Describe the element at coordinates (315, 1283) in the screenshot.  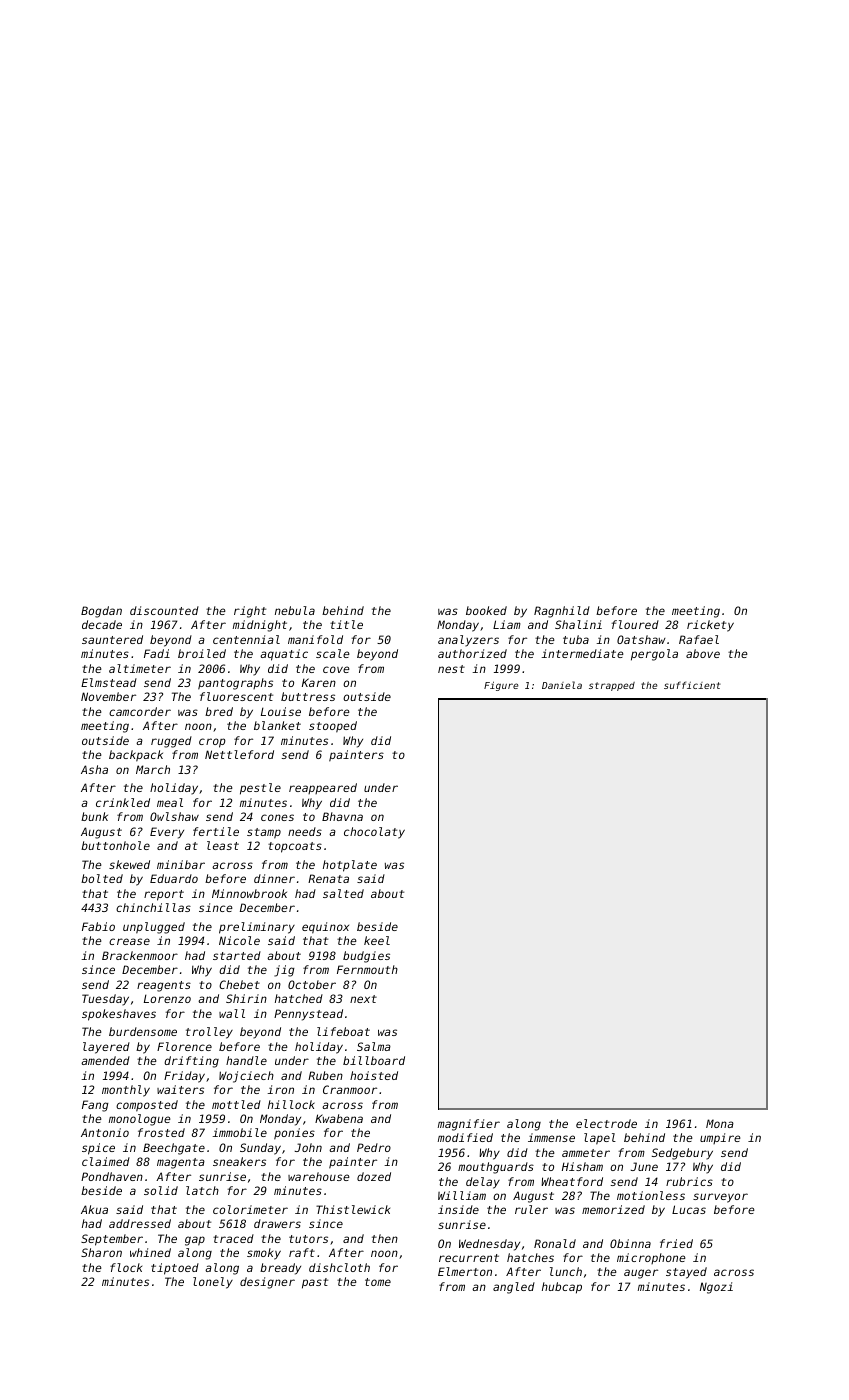
I see `past` at that location.
